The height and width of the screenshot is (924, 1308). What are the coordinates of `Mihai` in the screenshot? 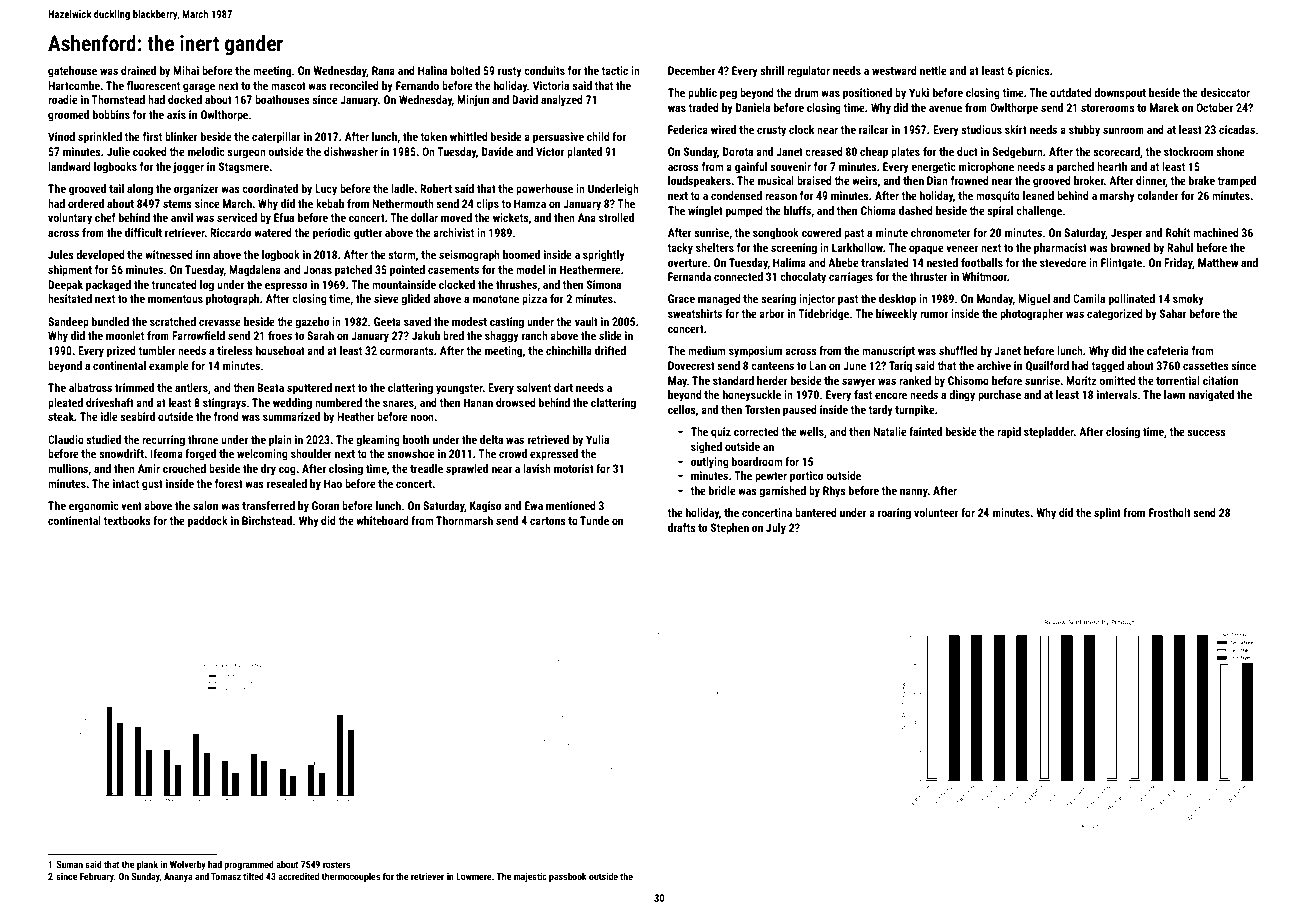 It's located at (186, 70).
